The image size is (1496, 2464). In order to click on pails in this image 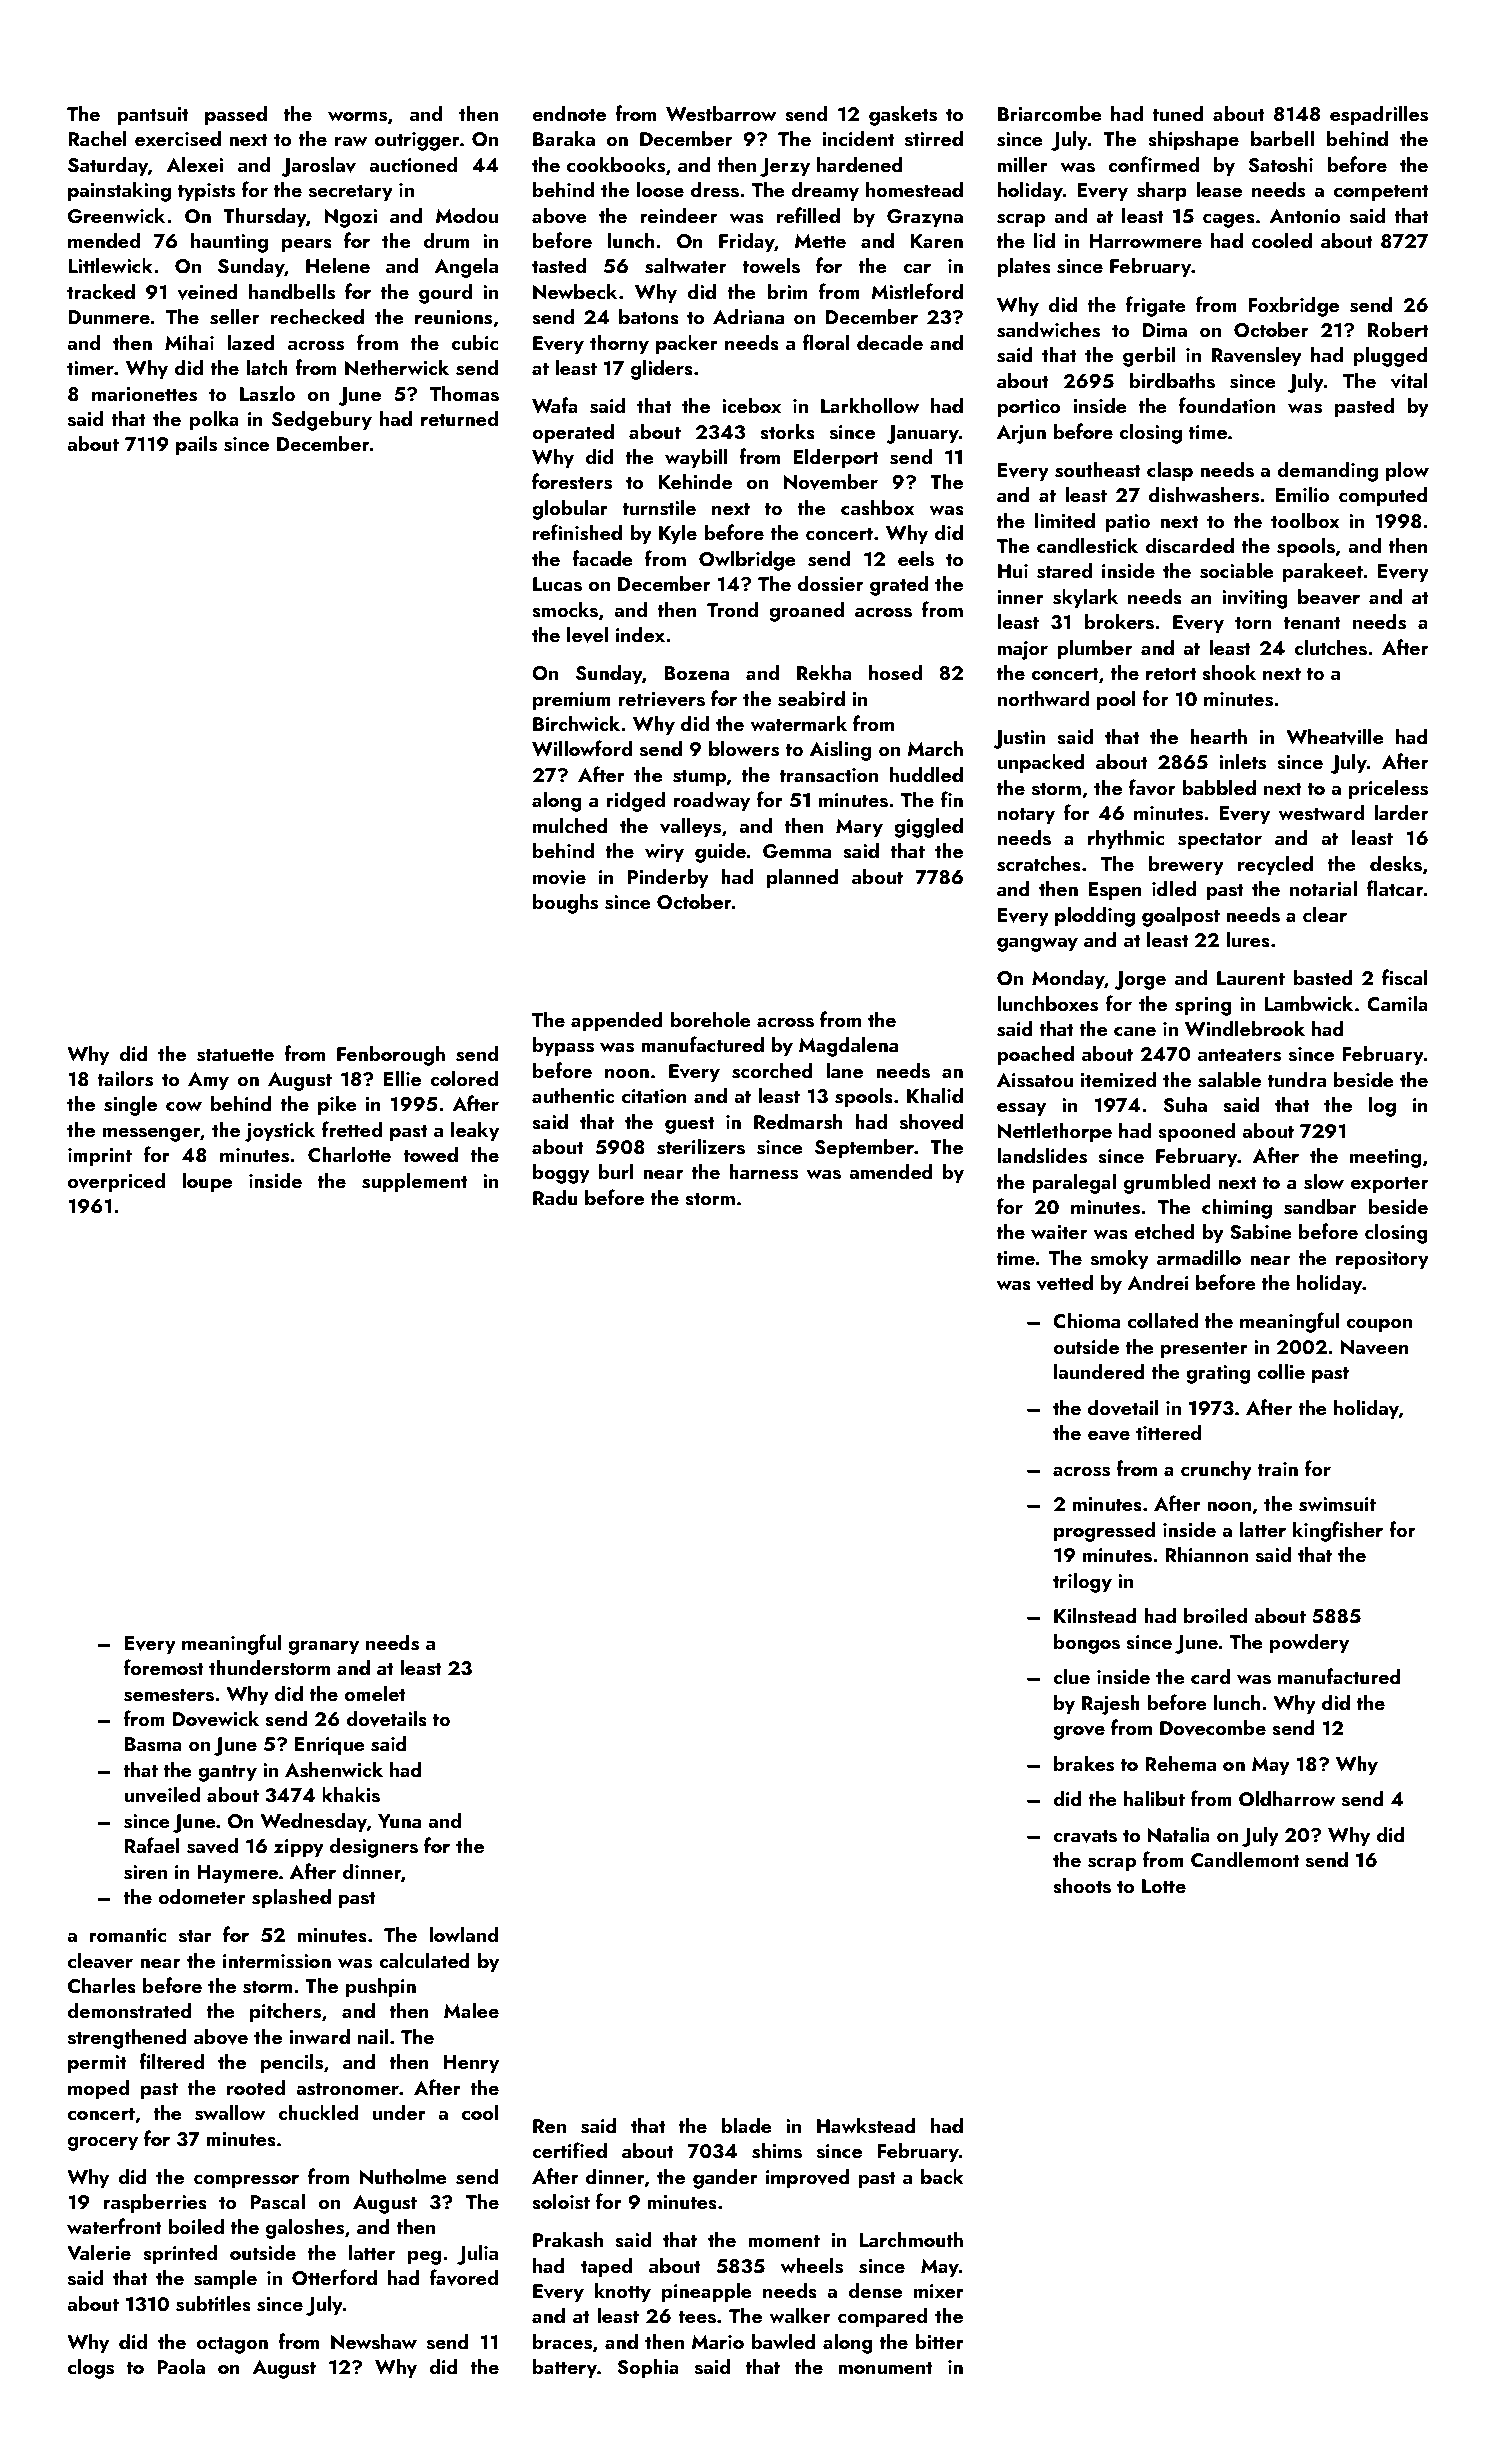, I will do `click(196, 445)`.
